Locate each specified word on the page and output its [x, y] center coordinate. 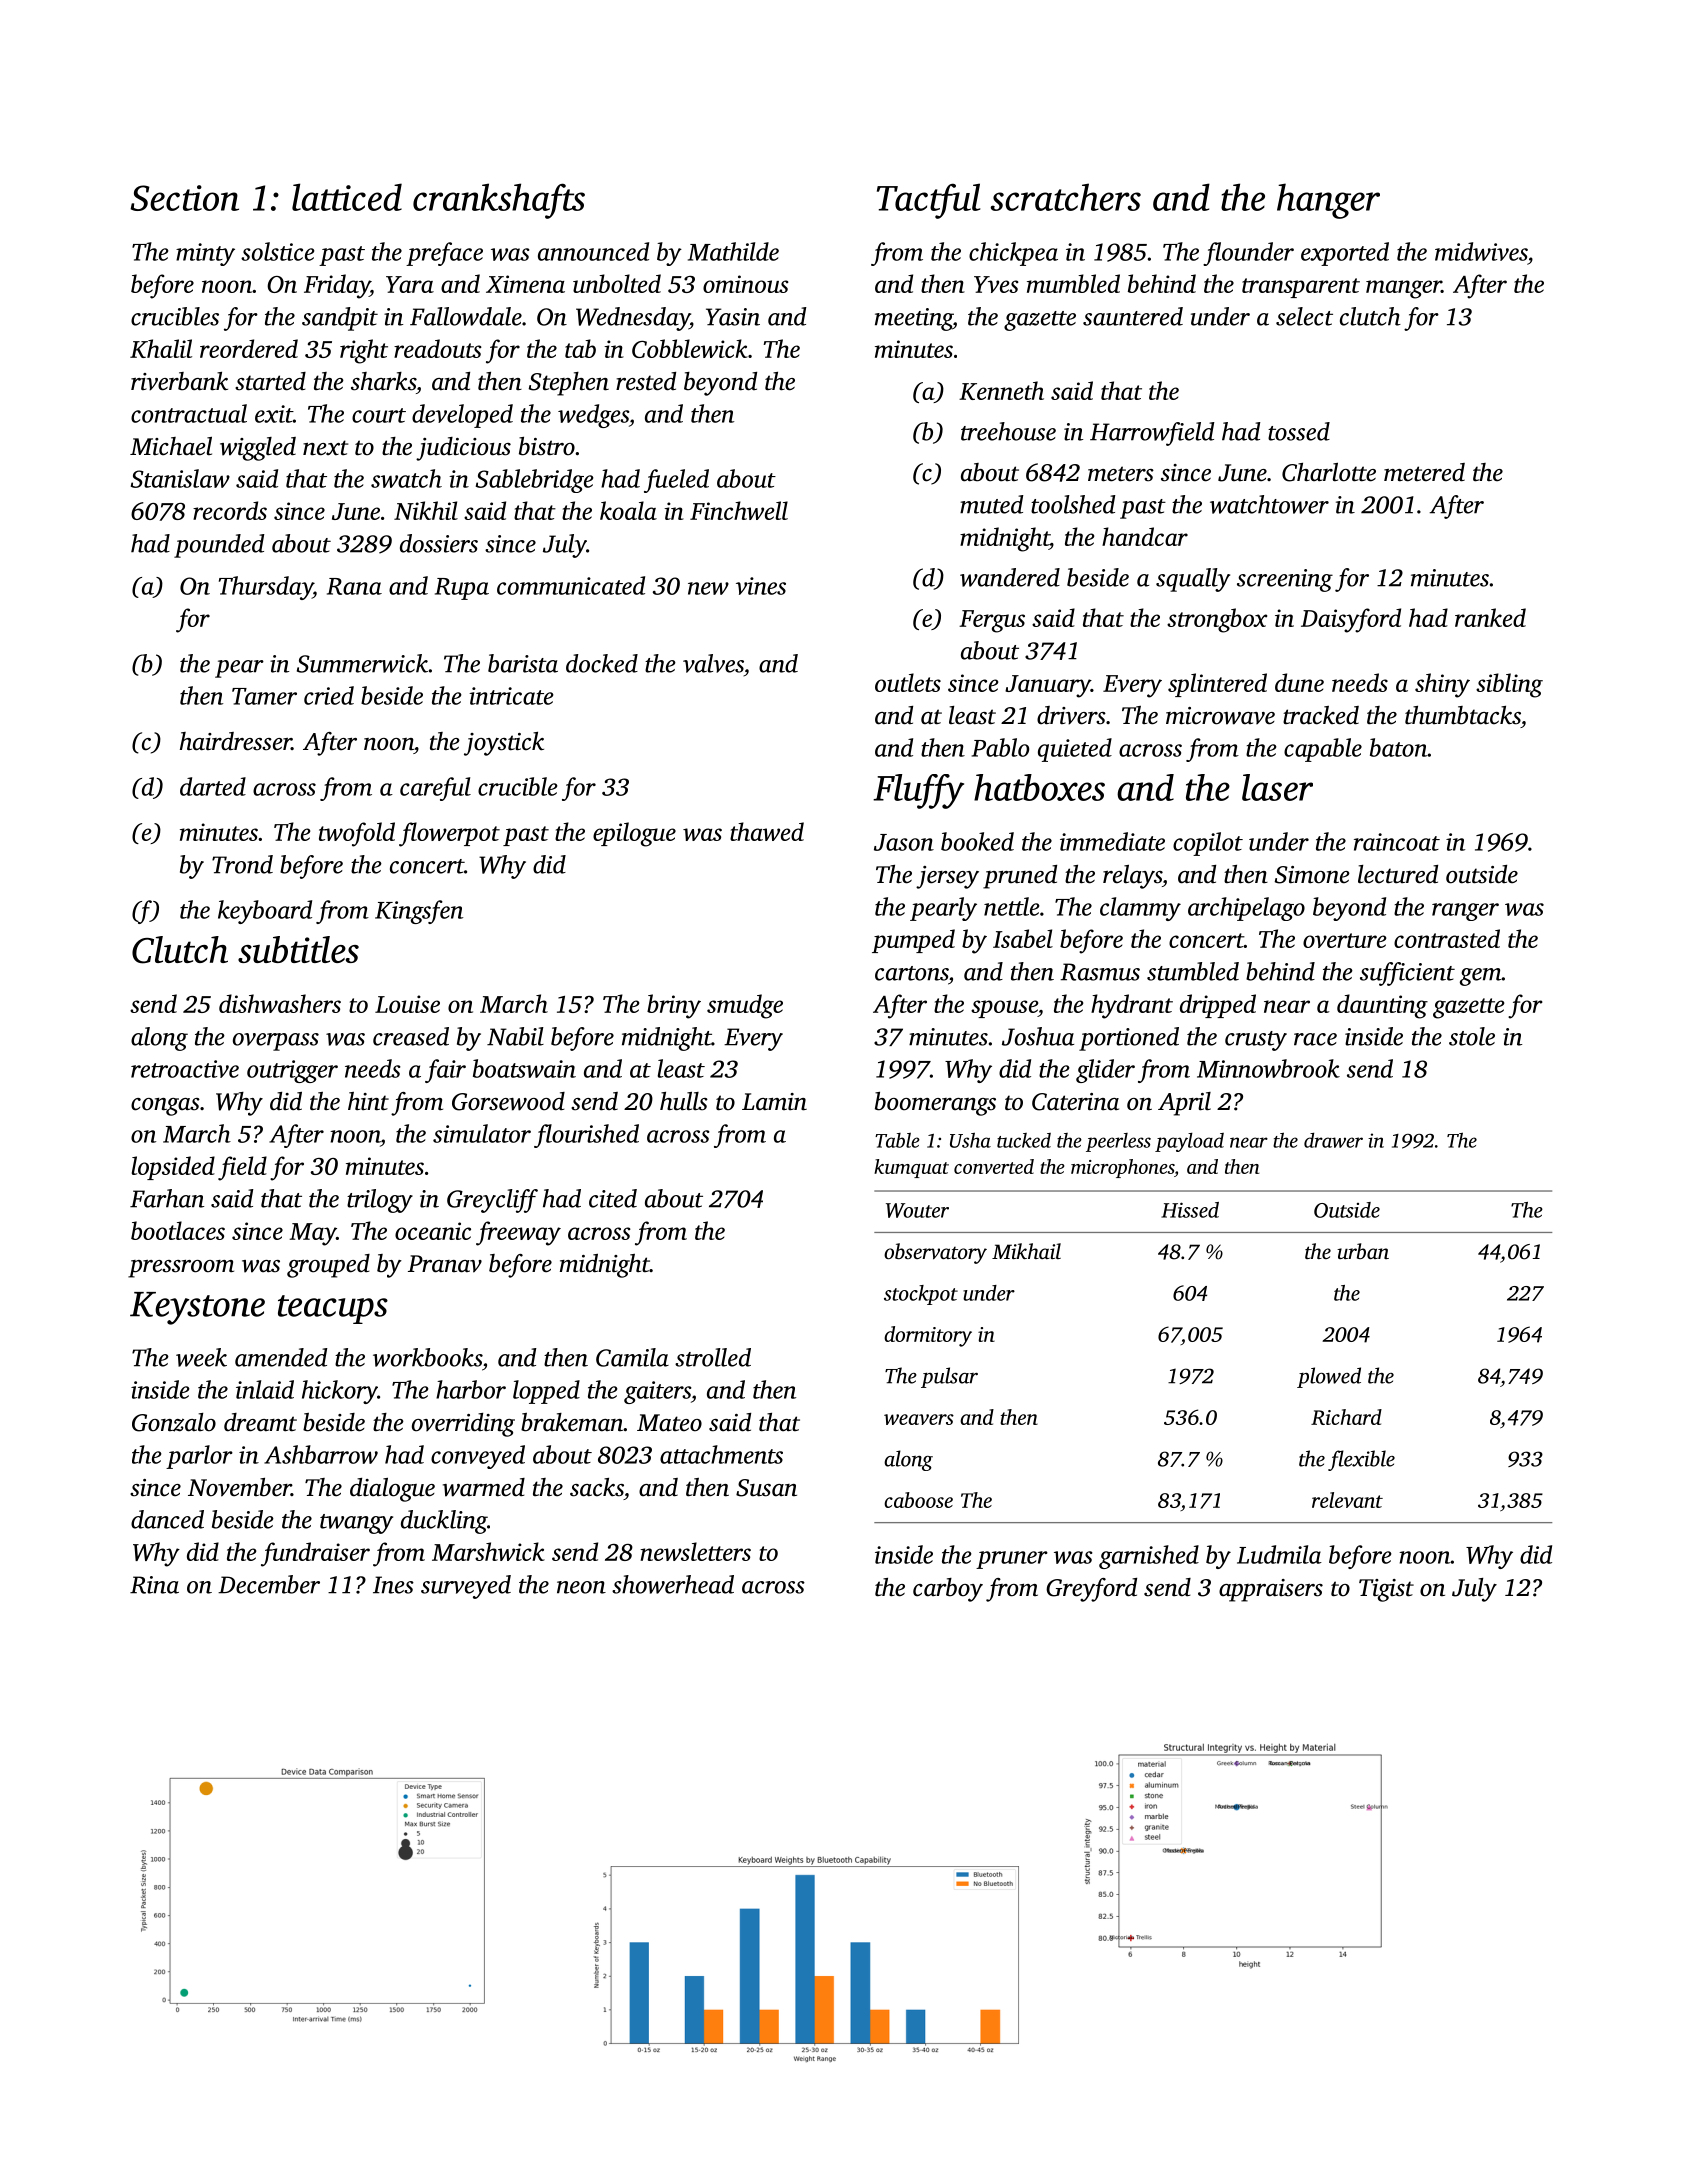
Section [184, 198]
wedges [593, 416]
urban [1363, 1251]
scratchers [1066, 197]
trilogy [380, 1201]
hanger [1328, 201]
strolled [713, 1357]
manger [1404, 289]
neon [581, 1587]
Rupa [462, 589]
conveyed [478, 1457]
